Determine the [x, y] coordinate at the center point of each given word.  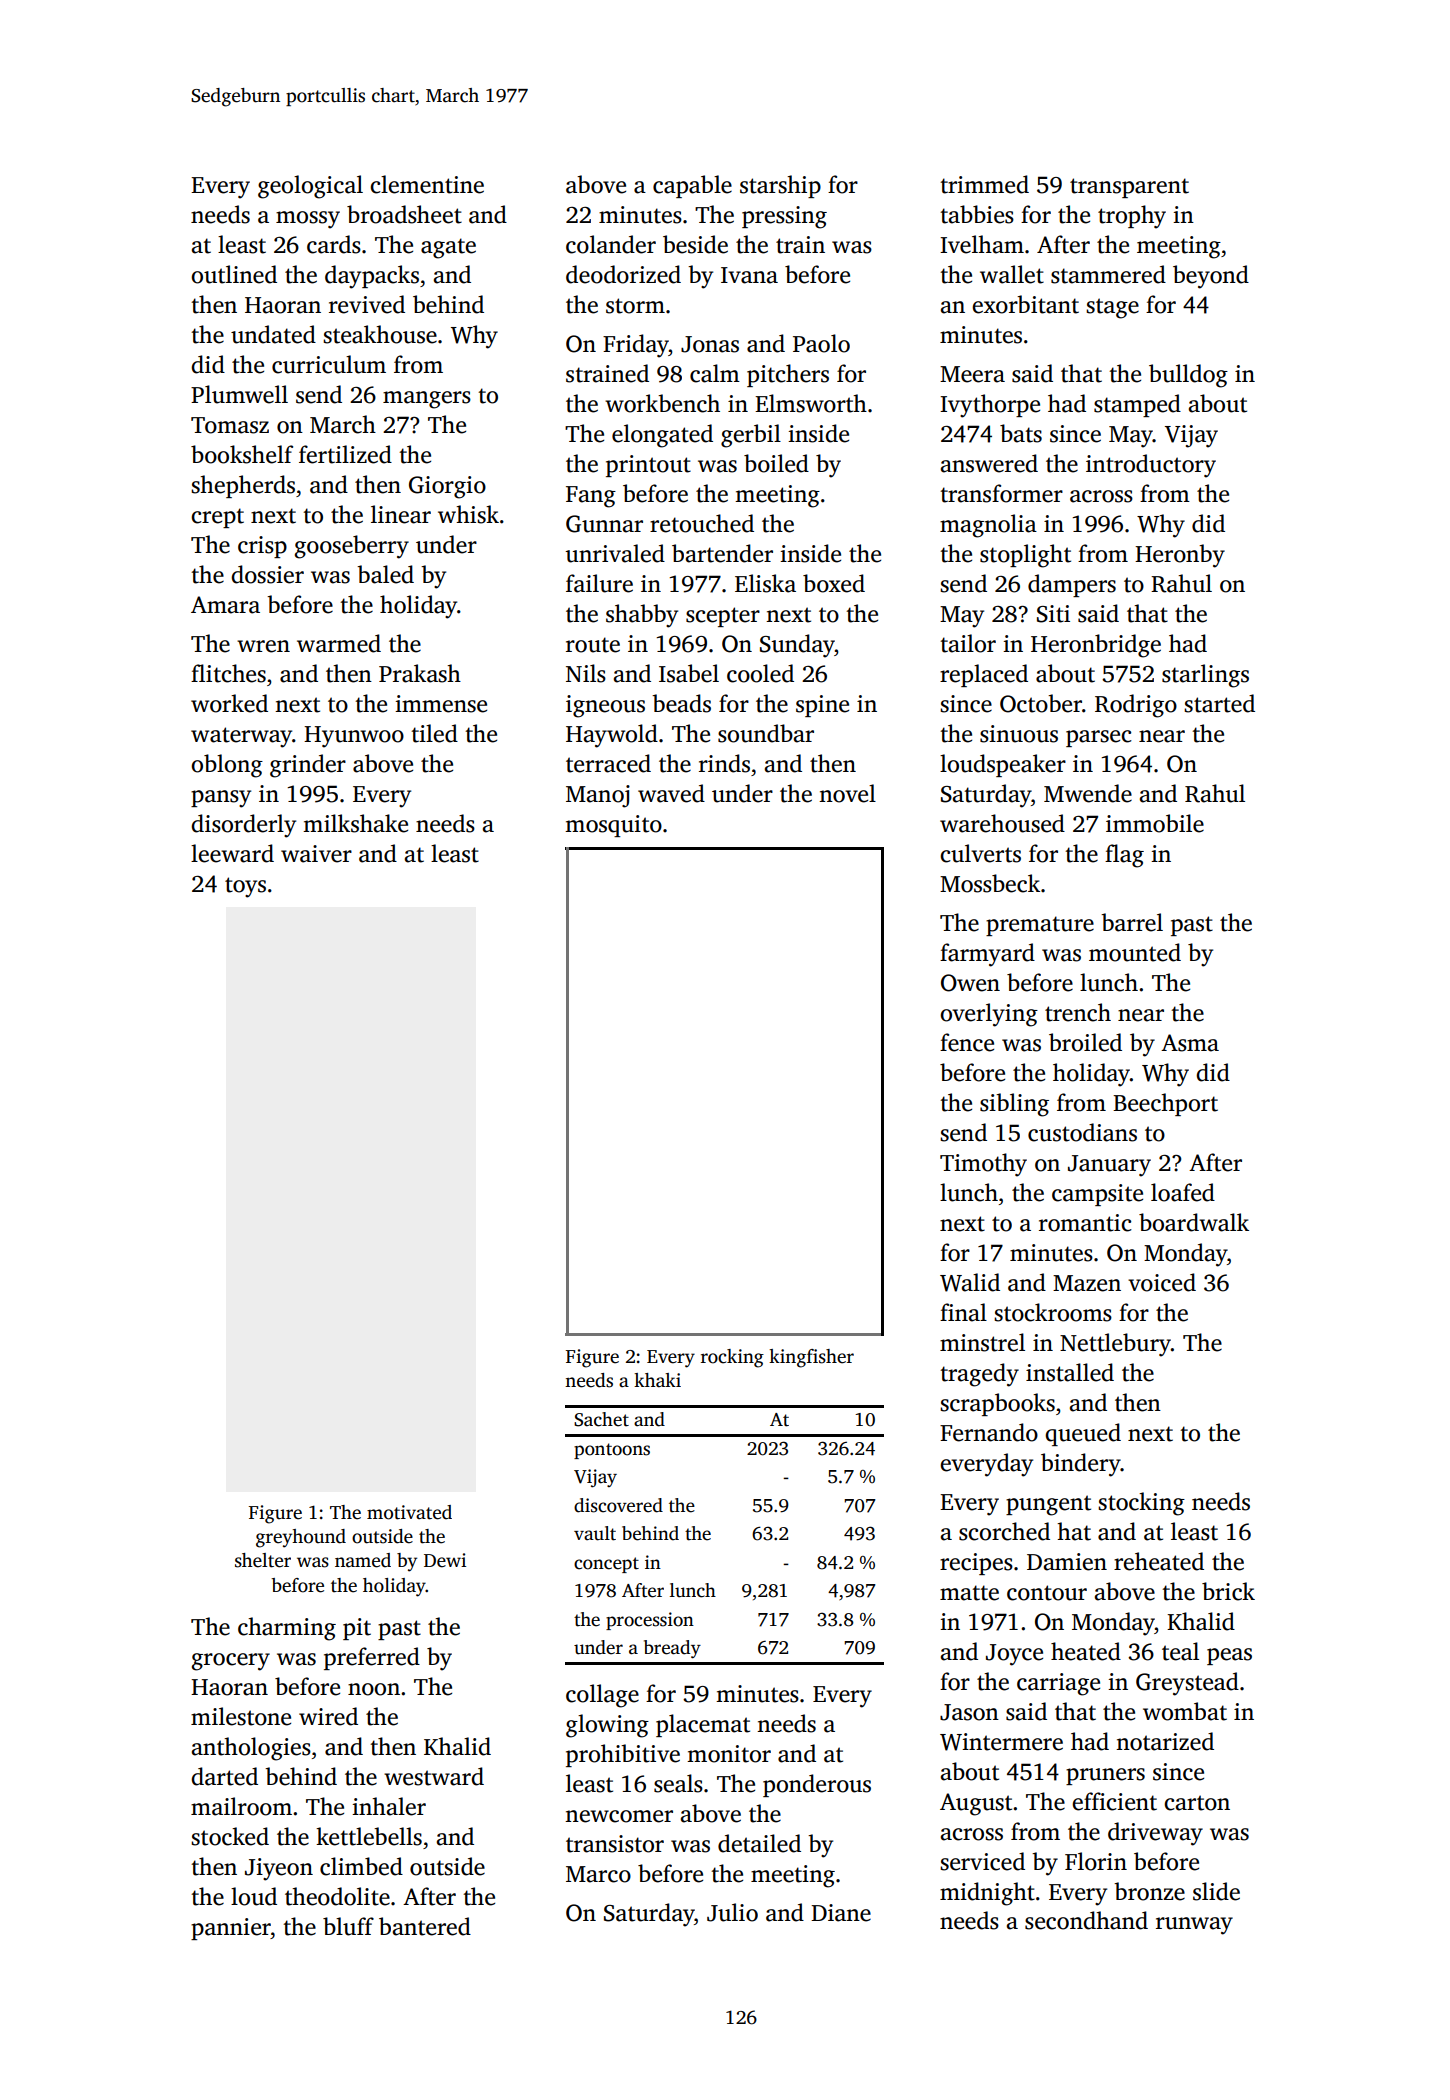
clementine [427, 184]
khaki [657, 1380]
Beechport [1165, 1104]
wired [328, 1716]
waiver [316, 854]
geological [310, 187]
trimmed [984, 184]
